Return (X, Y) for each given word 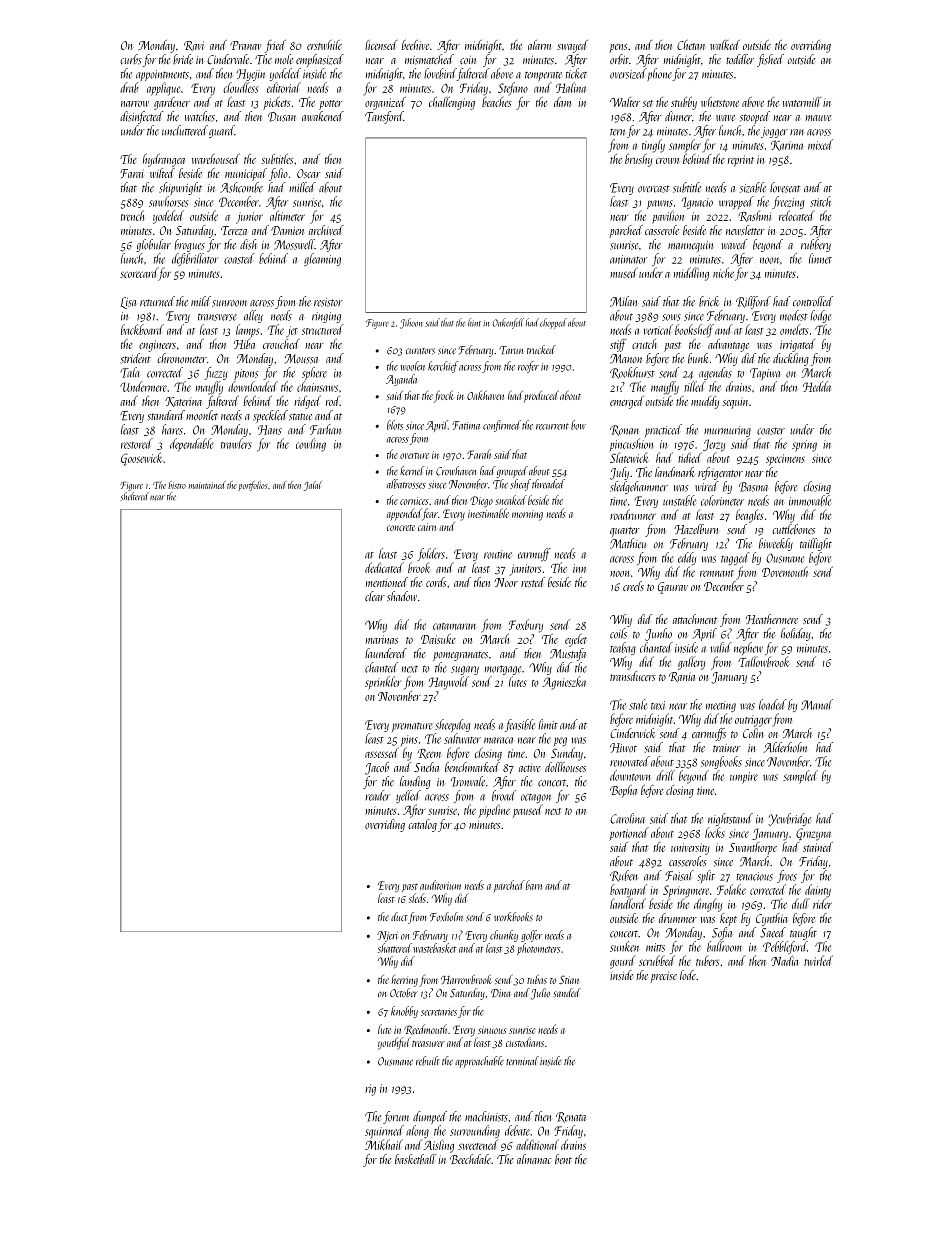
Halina (571, 87)
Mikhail (384, 1144)
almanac (534, 1159)
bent (563, 1159)
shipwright (180, 188)
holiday (796, 634)
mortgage (503, 670)
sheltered (135, 496)
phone (659, 74)
